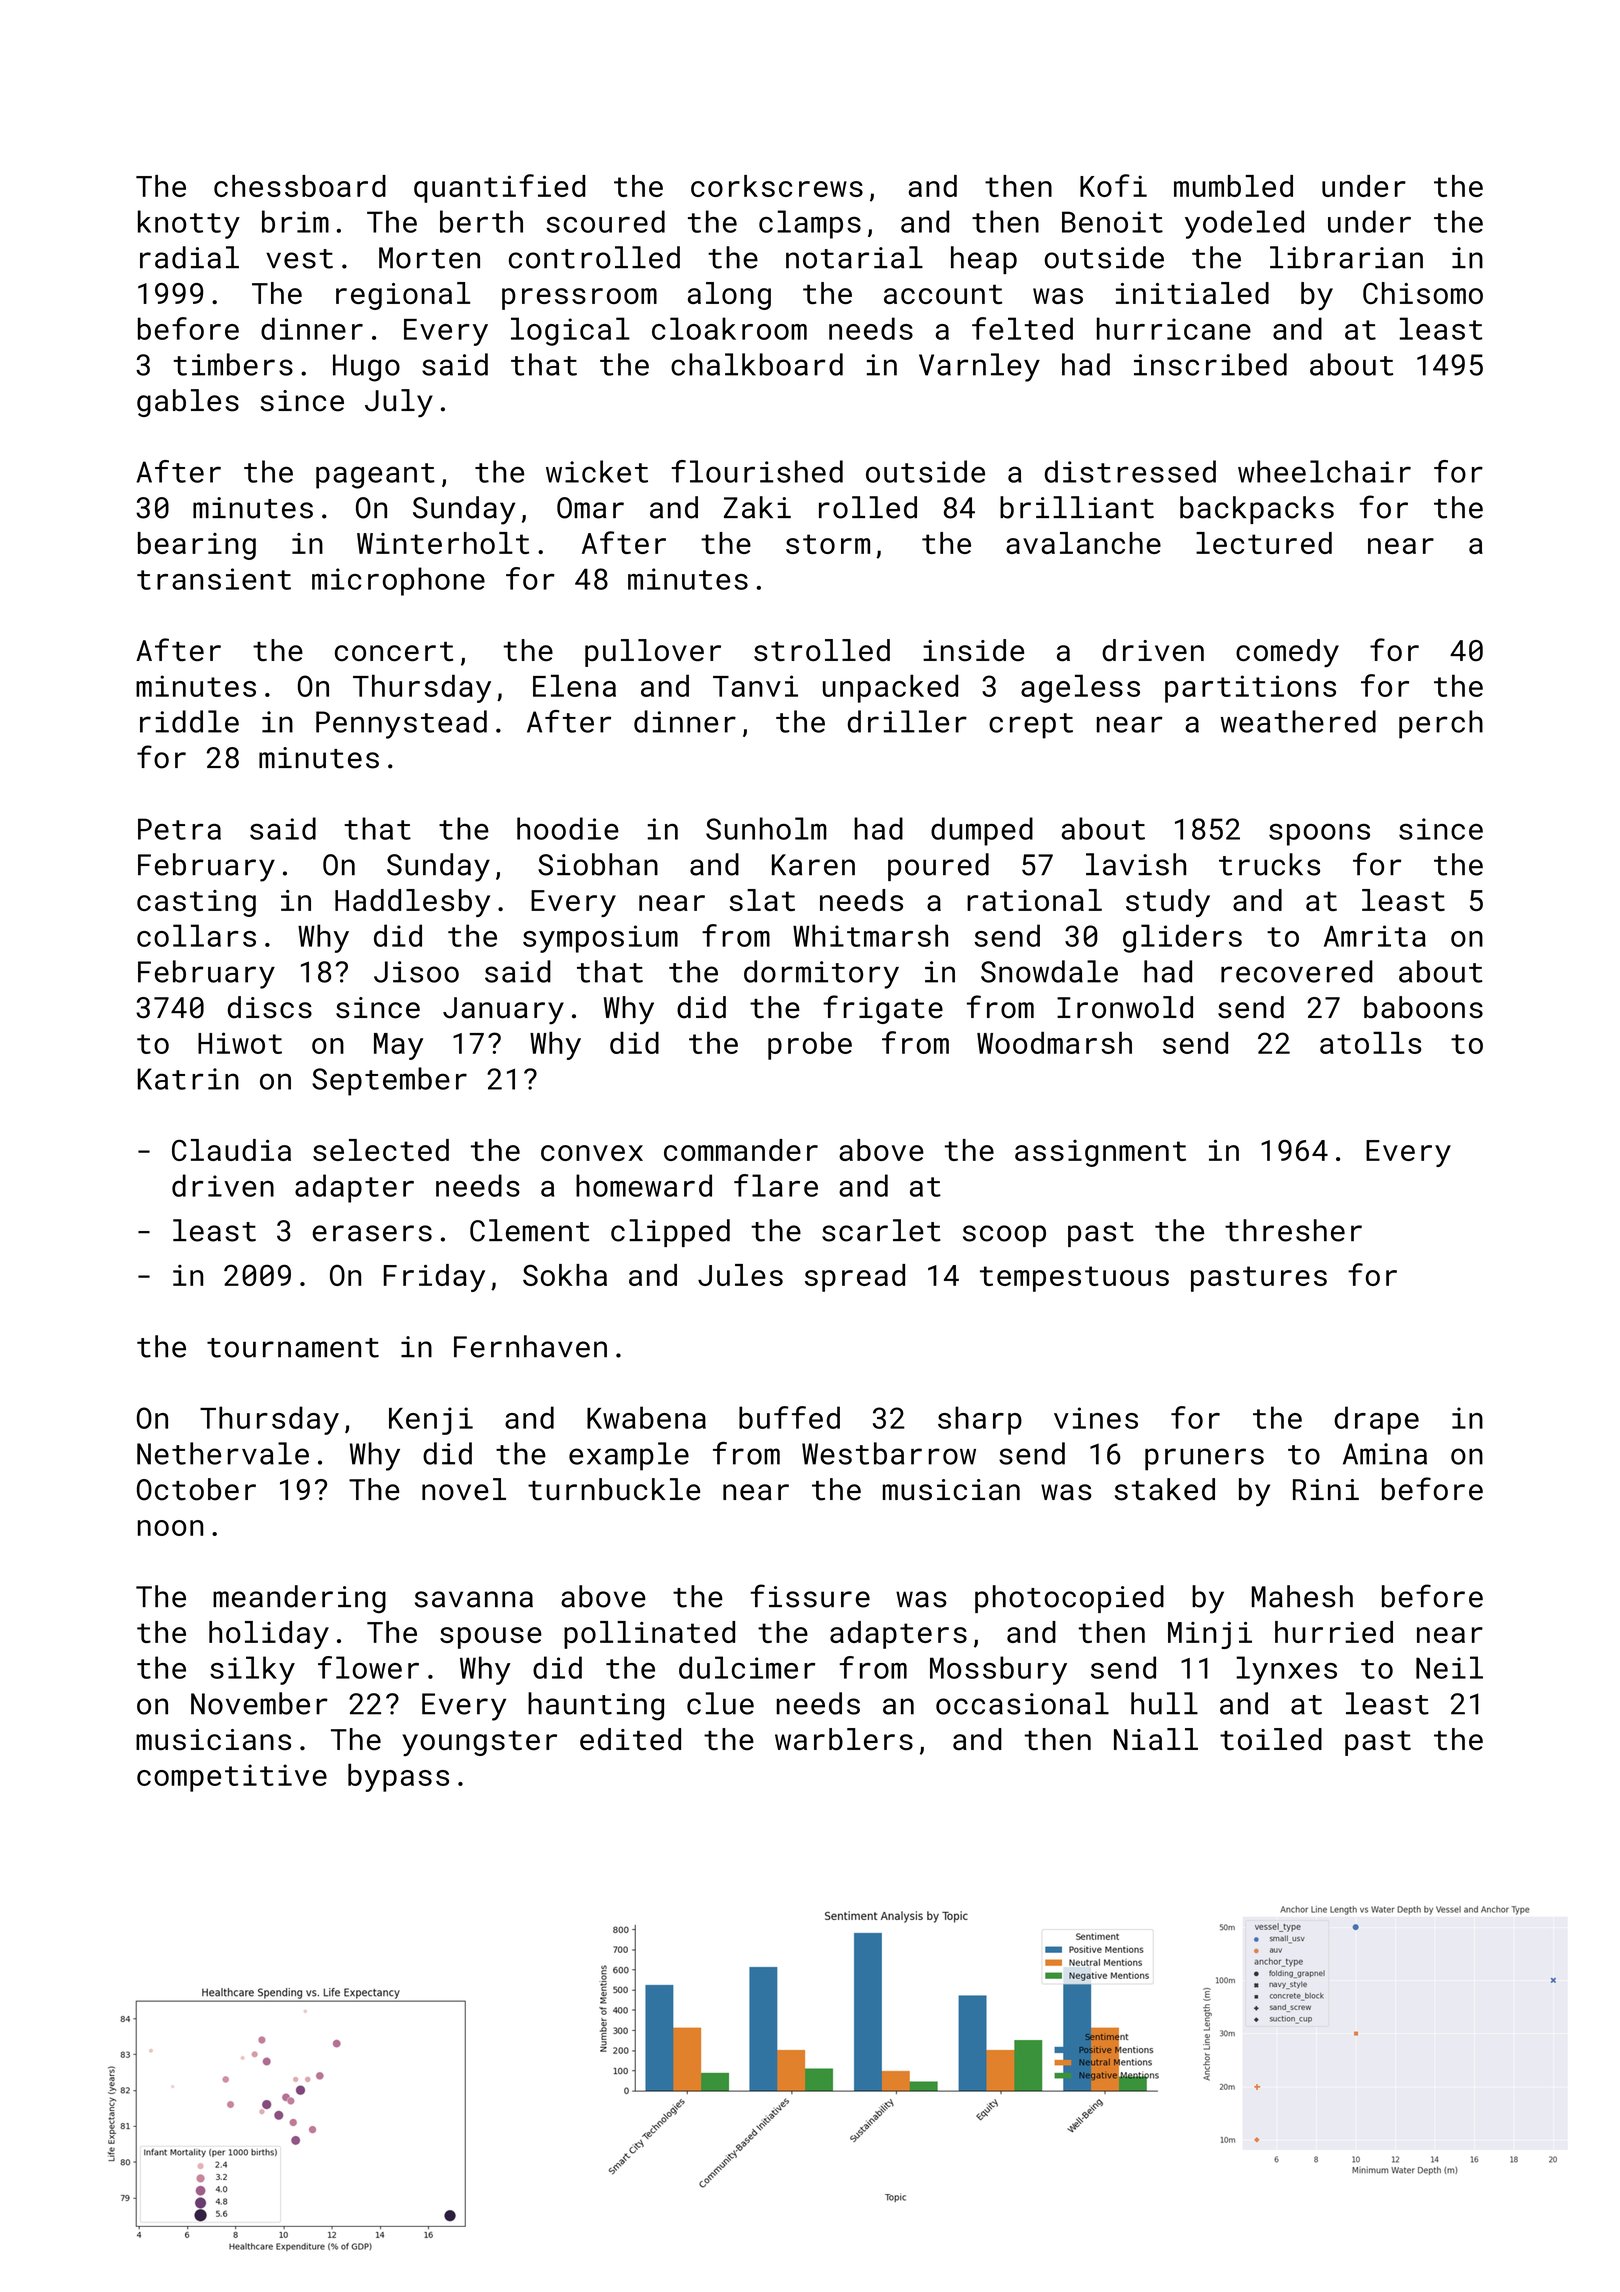  I want to click on competitive, so click(232, 1778).
